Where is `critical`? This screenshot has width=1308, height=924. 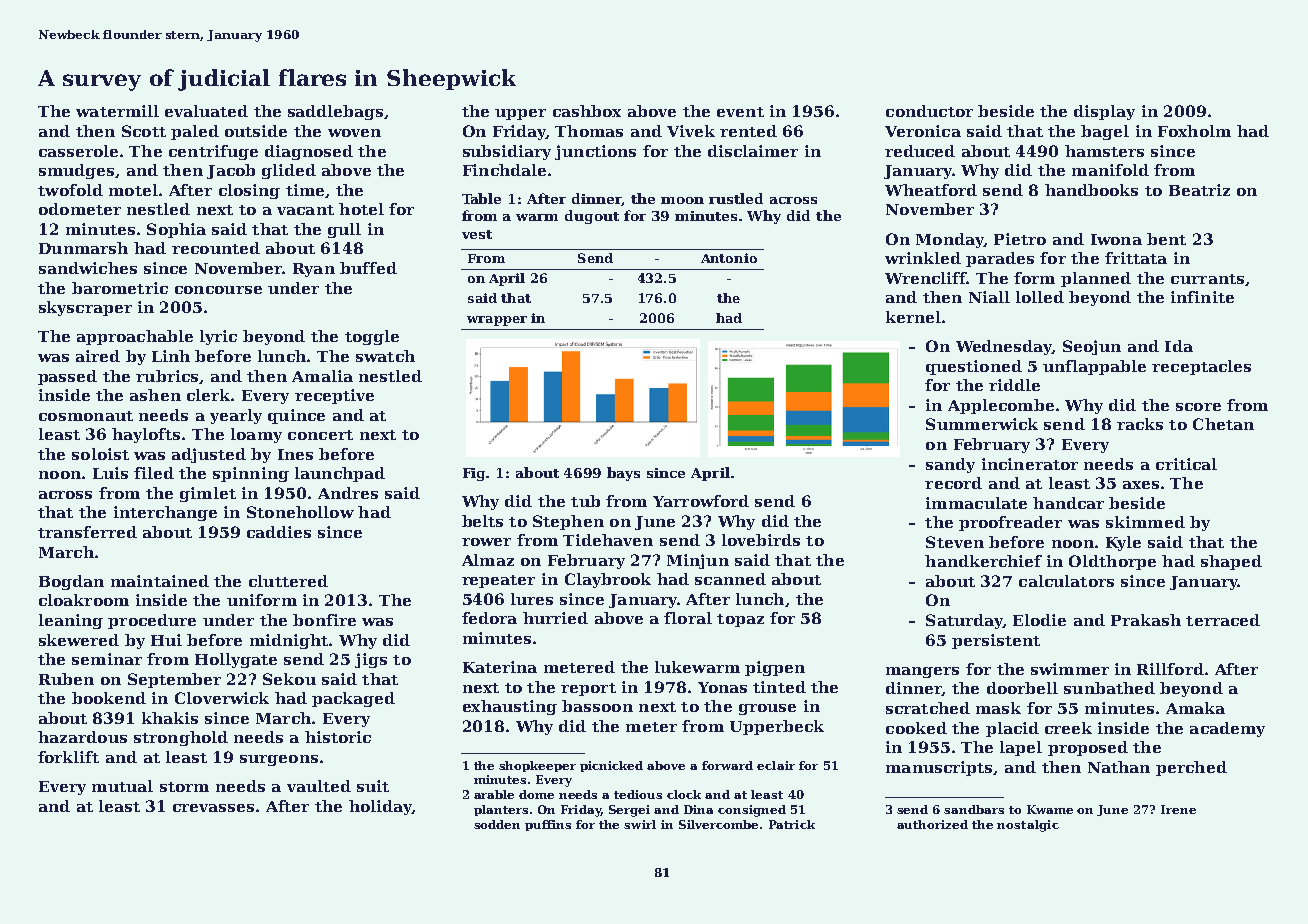
critical is located at coordinates (1186, 464).
